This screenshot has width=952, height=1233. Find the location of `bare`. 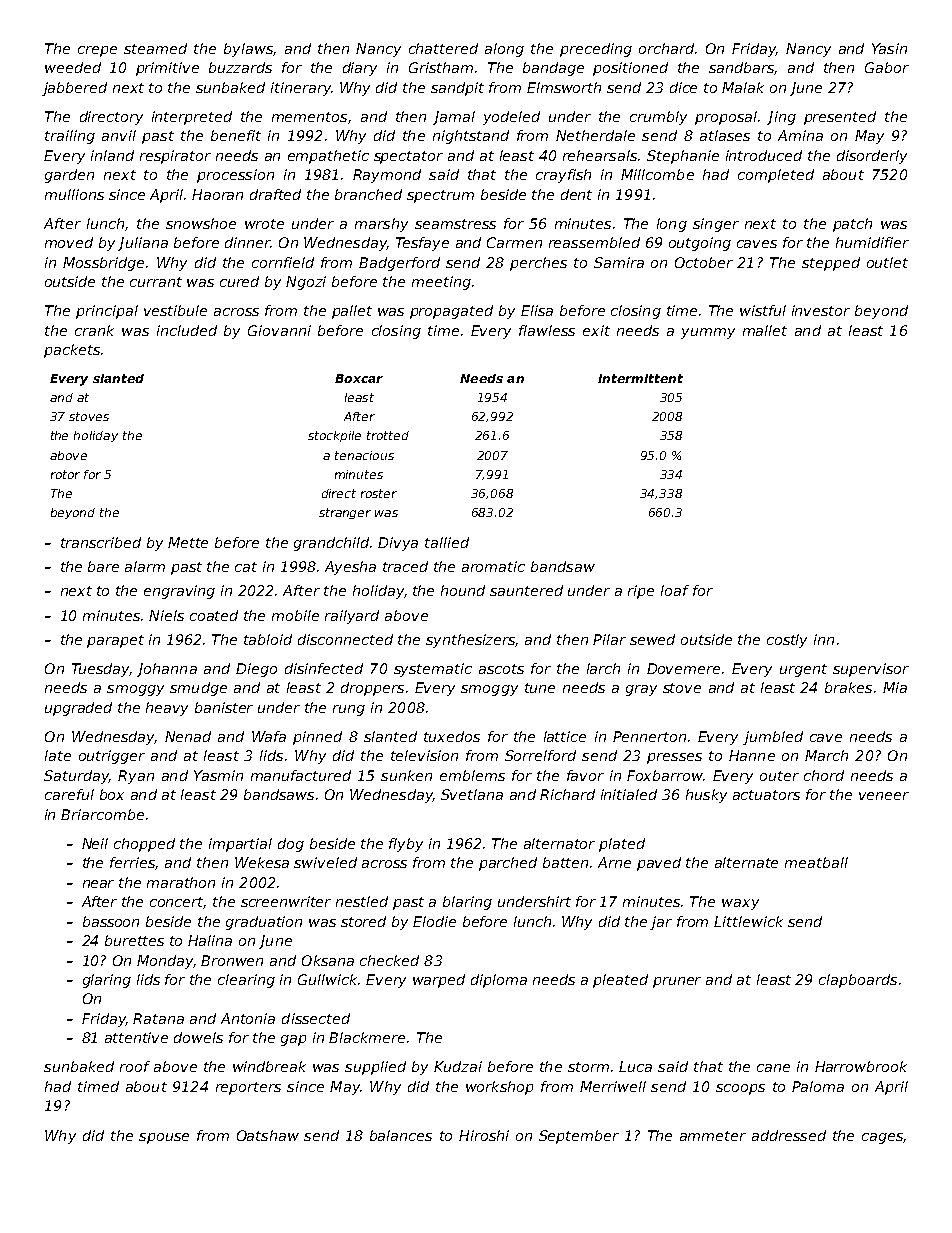

bare is located at coordinates (103, 566).
